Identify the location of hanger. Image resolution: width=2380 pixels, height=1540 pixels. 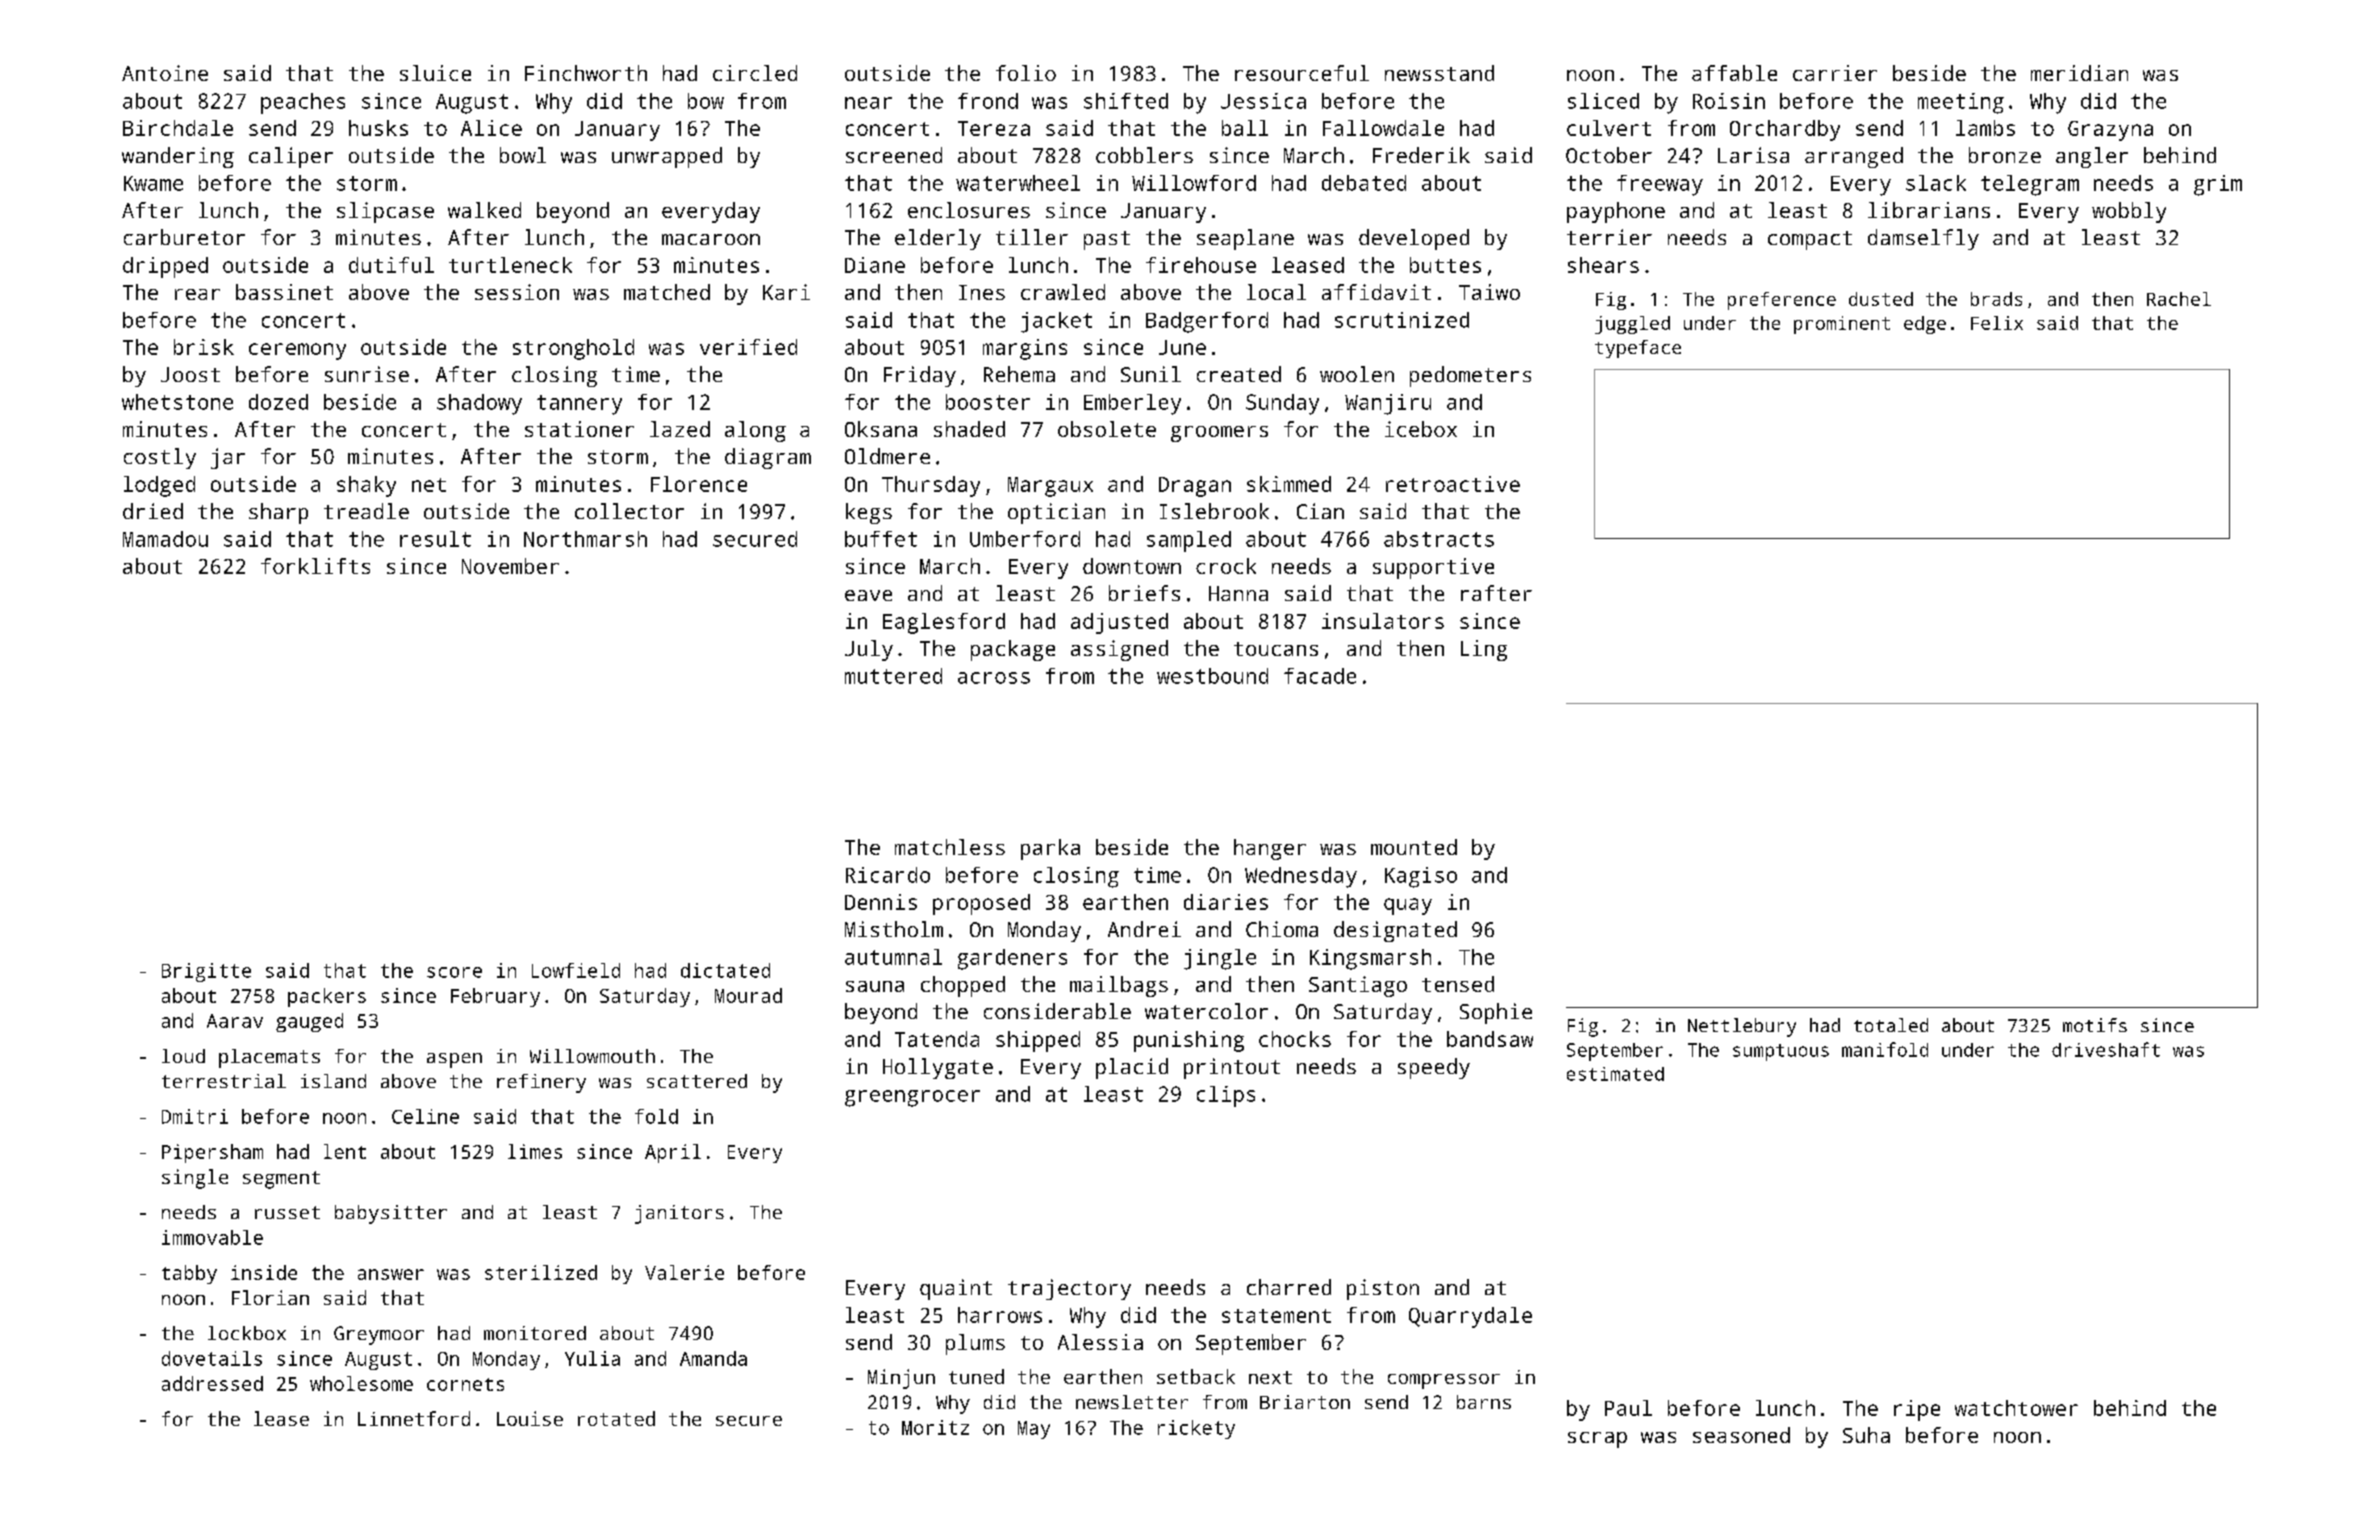
(1270, 849).
